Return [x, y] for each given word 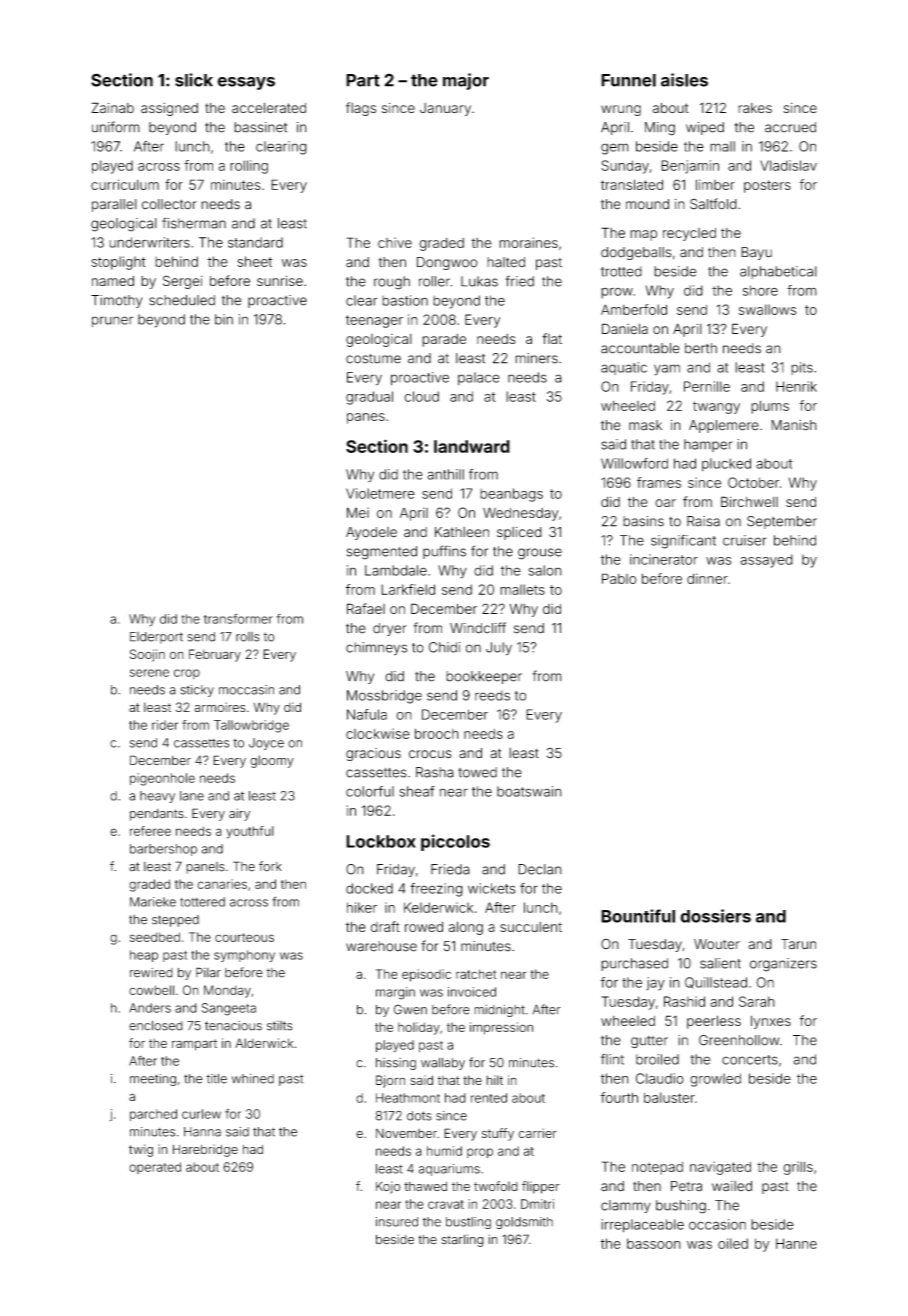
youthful [250, 832]
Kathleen [462, 532]
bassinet [260, 127]
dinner [707, 578]
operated [155, 1168]
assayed [766, 561]
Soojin [147, 655]
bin [224, 319]
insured [397, 1222]
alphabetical [778, 272]
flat [552, 338]
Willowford [634, 463]
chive [395, 242]
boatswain [529, 791]
